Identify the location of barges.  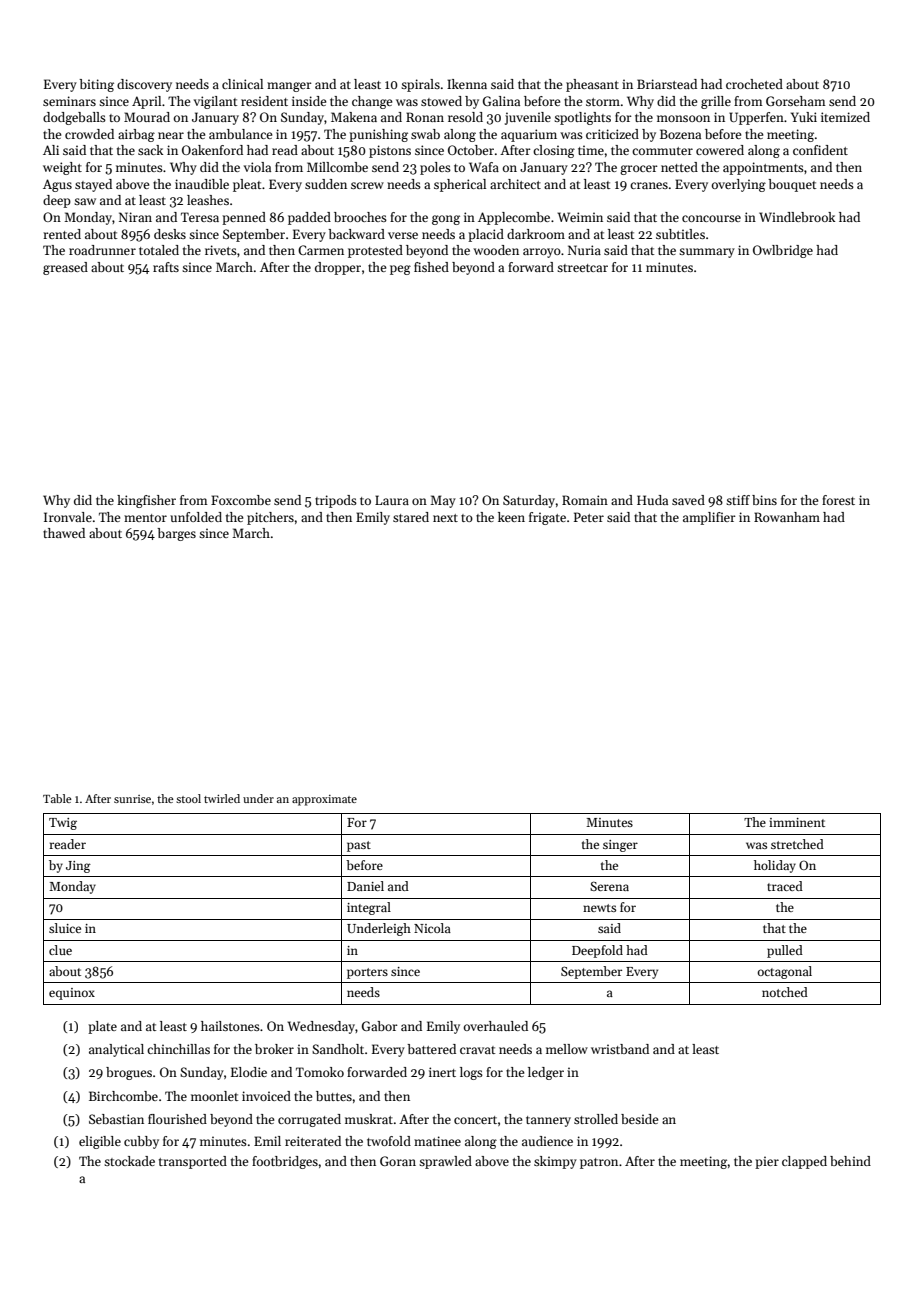
(176, 534).
